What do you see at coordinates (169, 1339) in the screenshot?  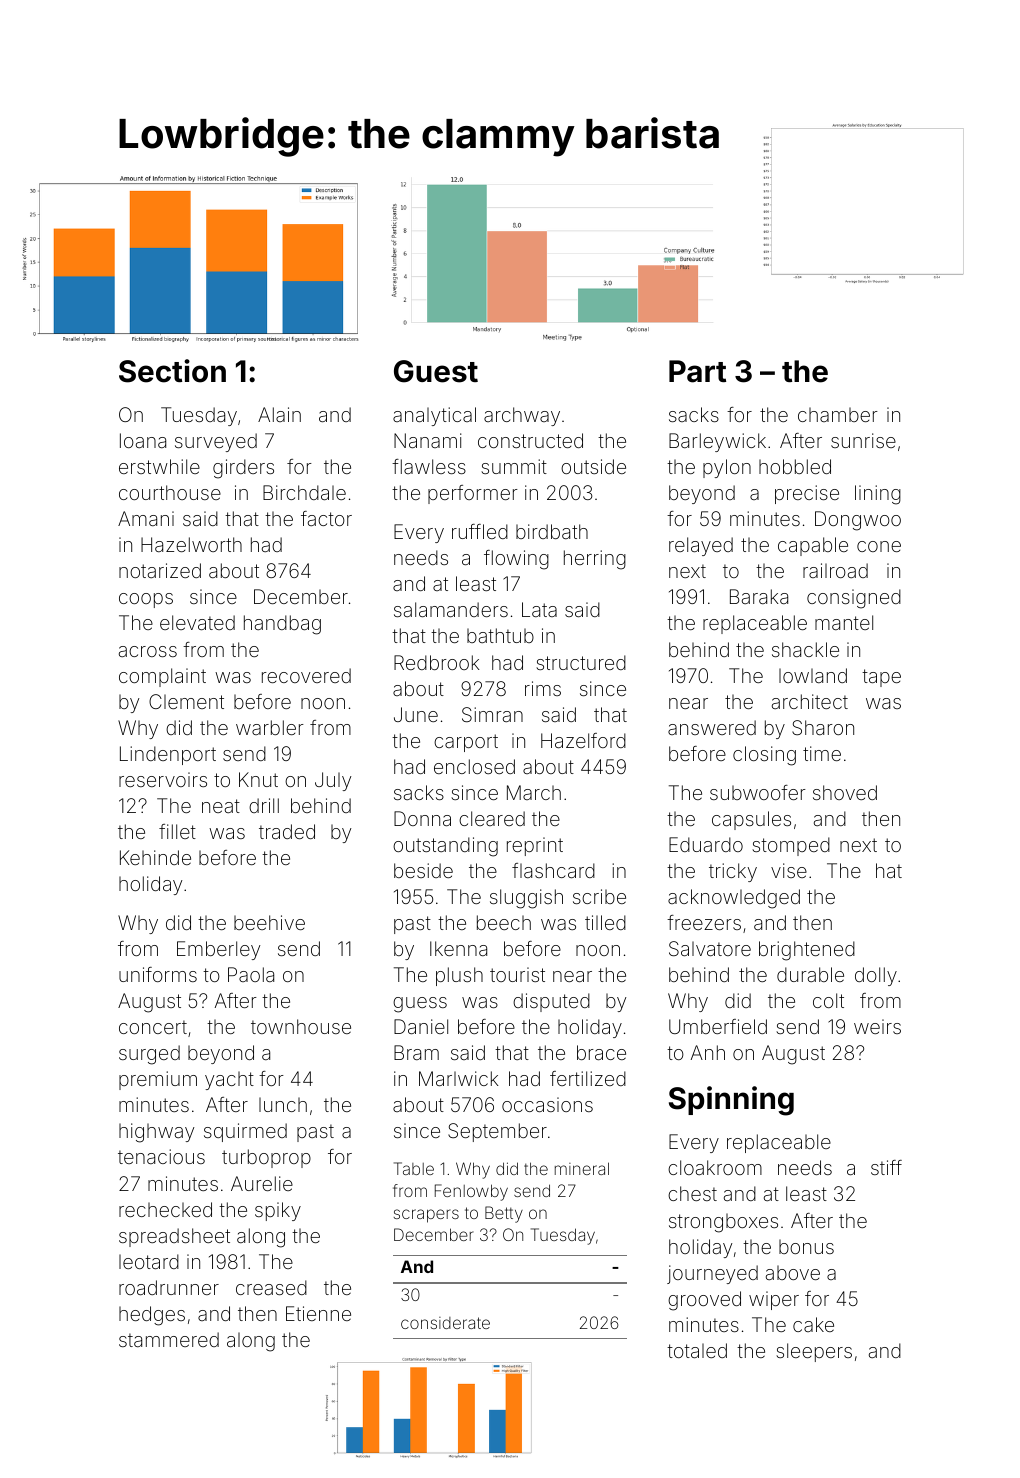 I see `stammered` at bounding box center [169, 1339].
